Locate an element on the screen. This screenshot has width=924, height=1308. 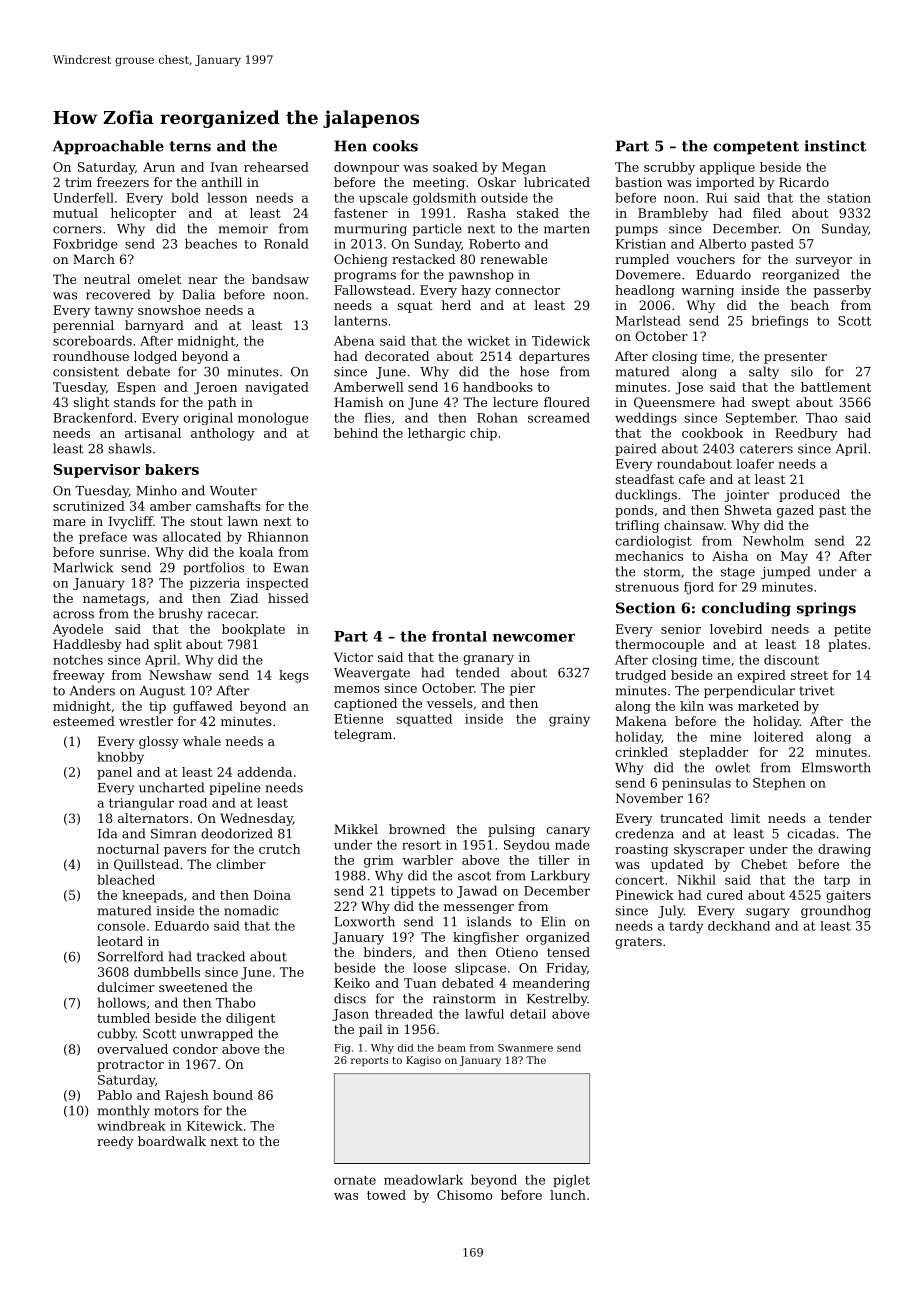
stage is located at coordinates (738, 573).
